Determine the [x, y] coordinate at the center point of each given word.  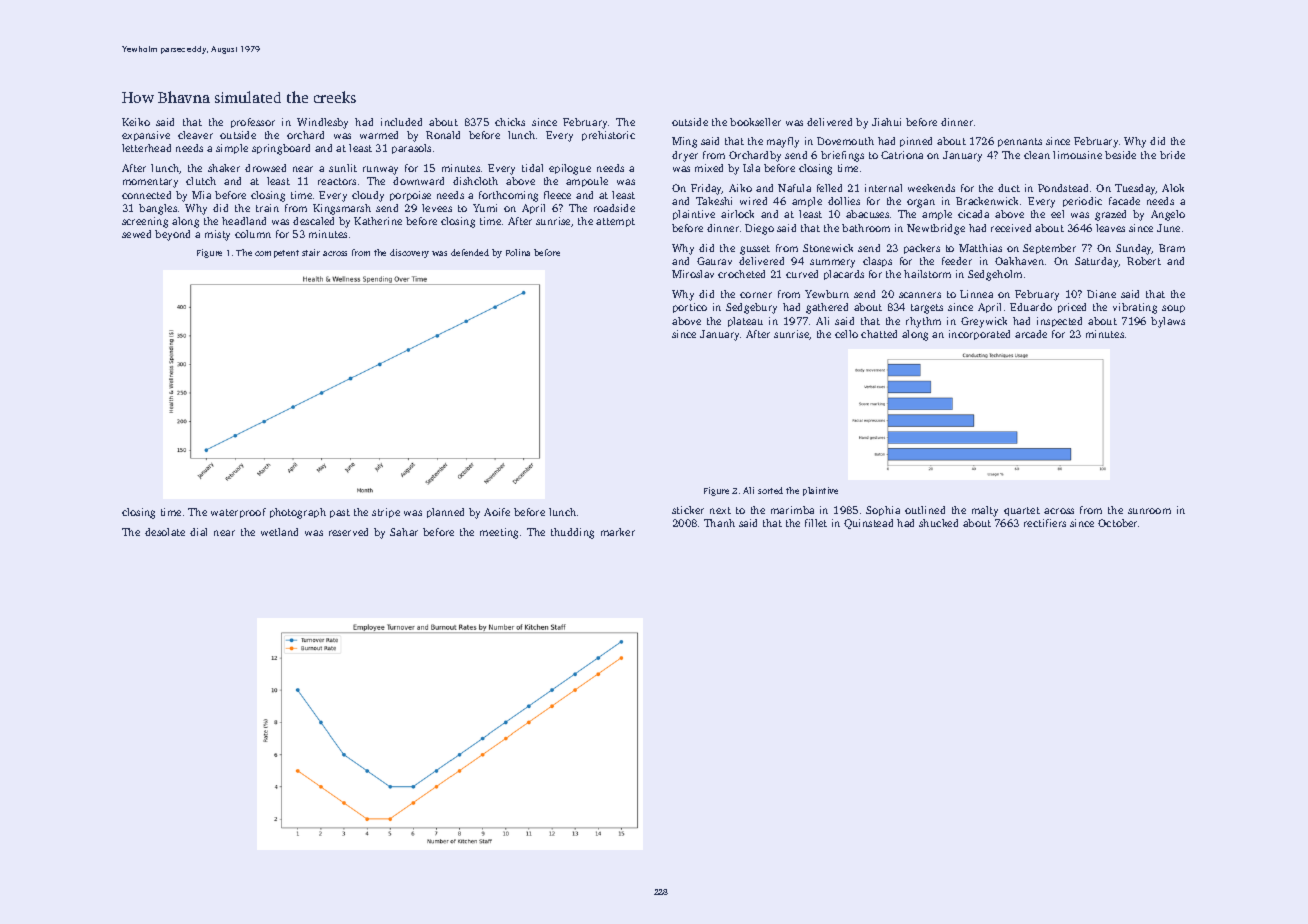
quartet [1022, 511]
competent [277, 254]
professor [253, 123]
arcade [1031, 334]
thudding [572, 533]
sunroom [1149, 511]
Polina [518, 252]
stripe [386, 513]
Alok [1173, 188]
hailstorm [927, 274]
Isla [751, 168]
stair [311, 252]
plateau [745, 322]
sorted [770, 490]
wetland [279, 532]
